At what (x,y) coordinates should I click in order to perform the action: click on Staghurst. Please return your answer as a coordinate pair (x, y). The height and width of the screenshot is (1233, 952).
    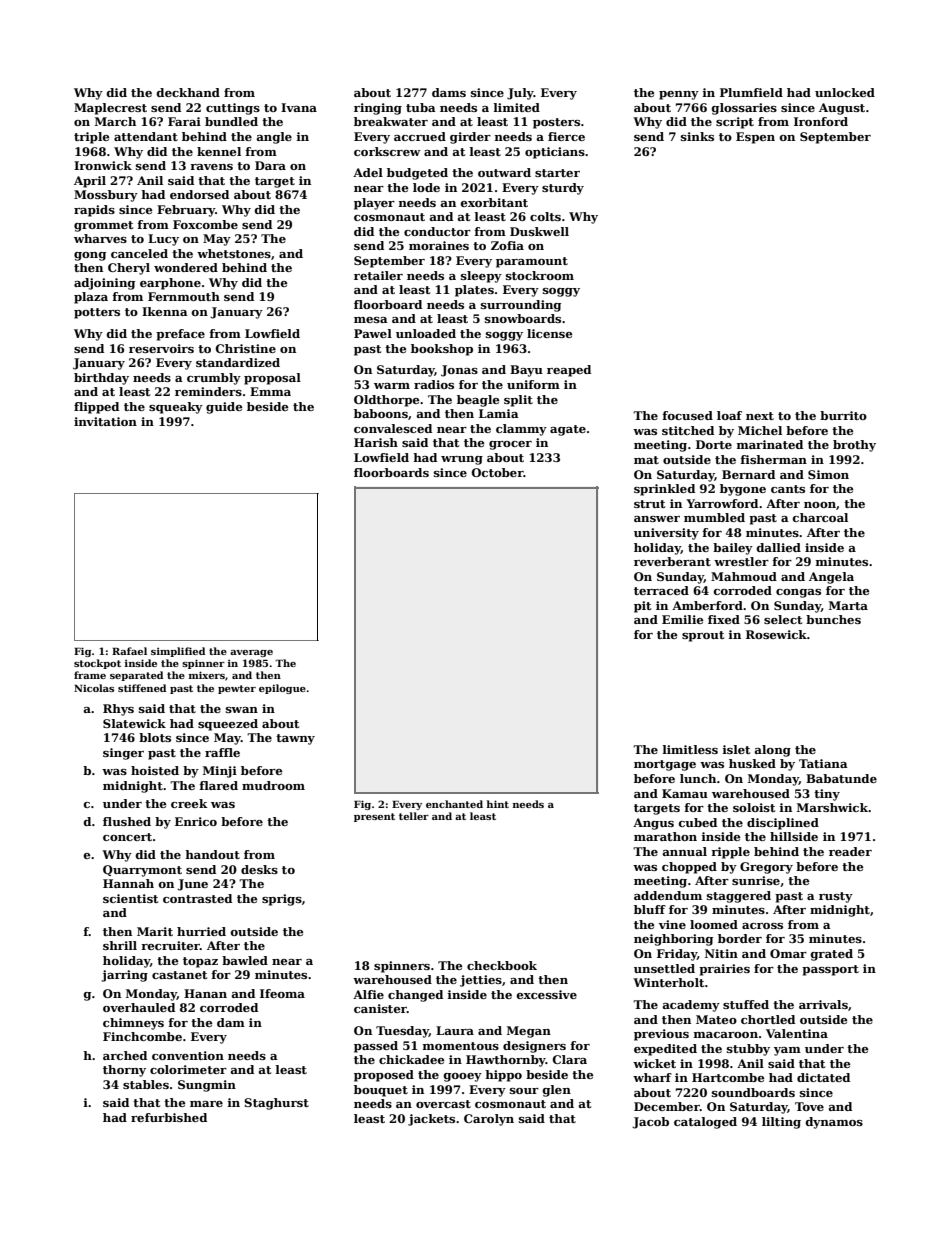
    Looking at the image, I should click on (276, 1104).
